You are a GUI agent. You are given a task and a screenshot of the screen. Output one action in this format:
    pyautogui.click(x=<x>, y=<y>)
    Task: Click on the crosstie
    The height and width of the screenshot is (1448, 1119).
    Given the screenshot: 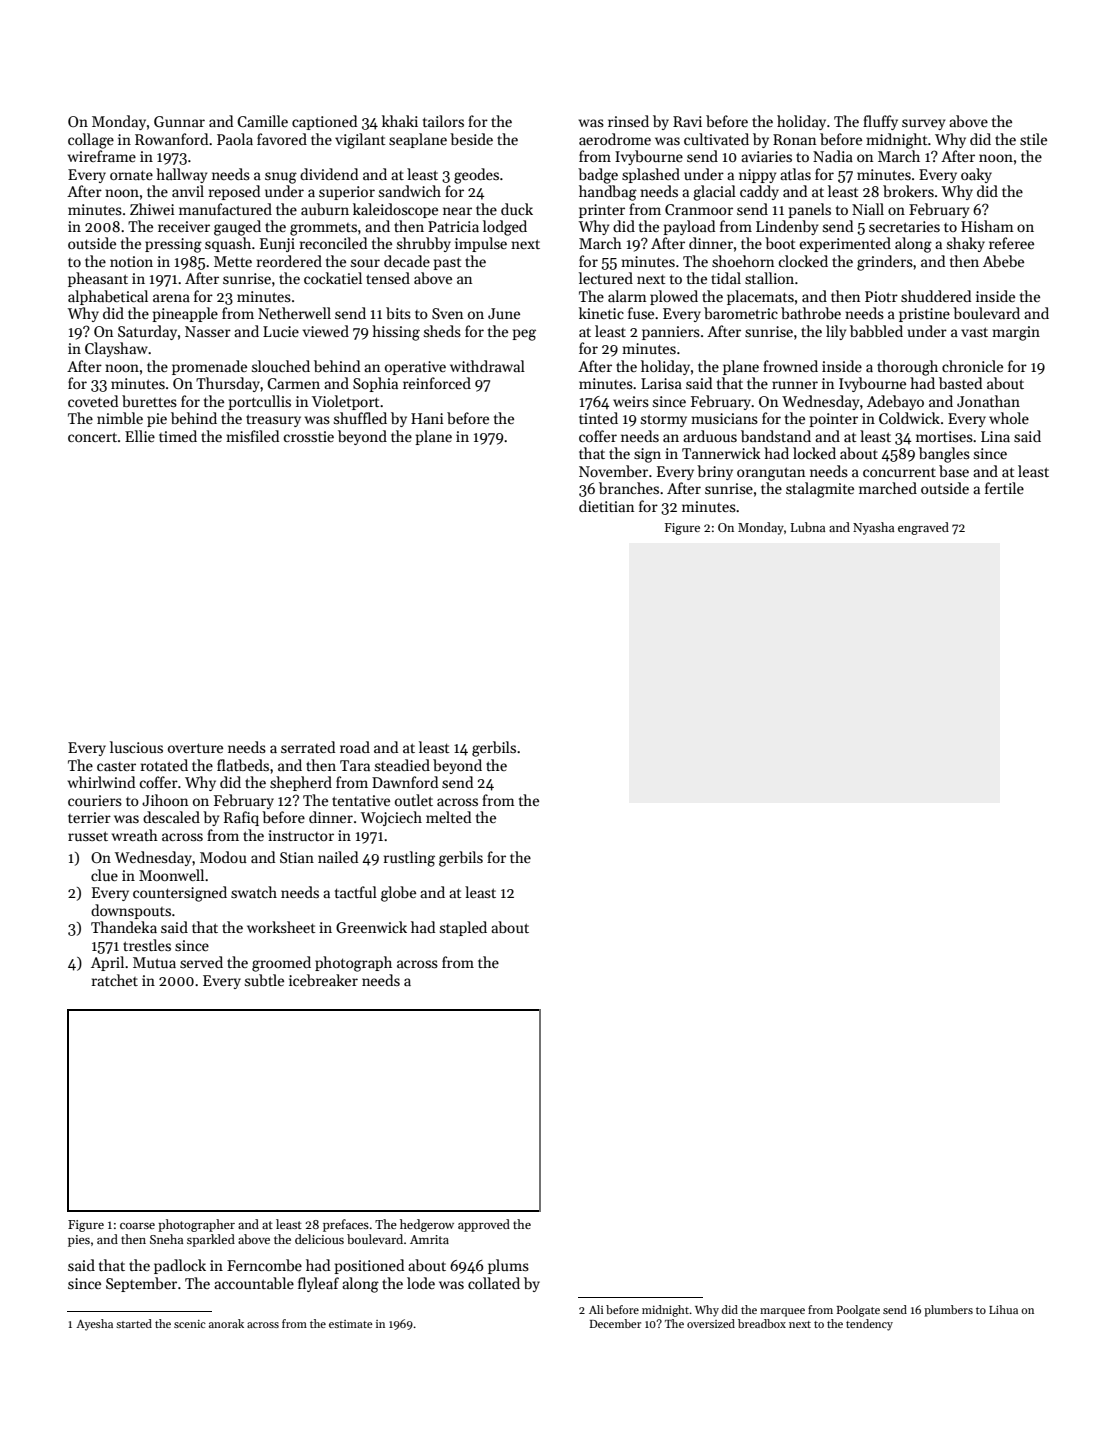 What is the action you would take?
    pyautogui.click(x=309, y=436)
